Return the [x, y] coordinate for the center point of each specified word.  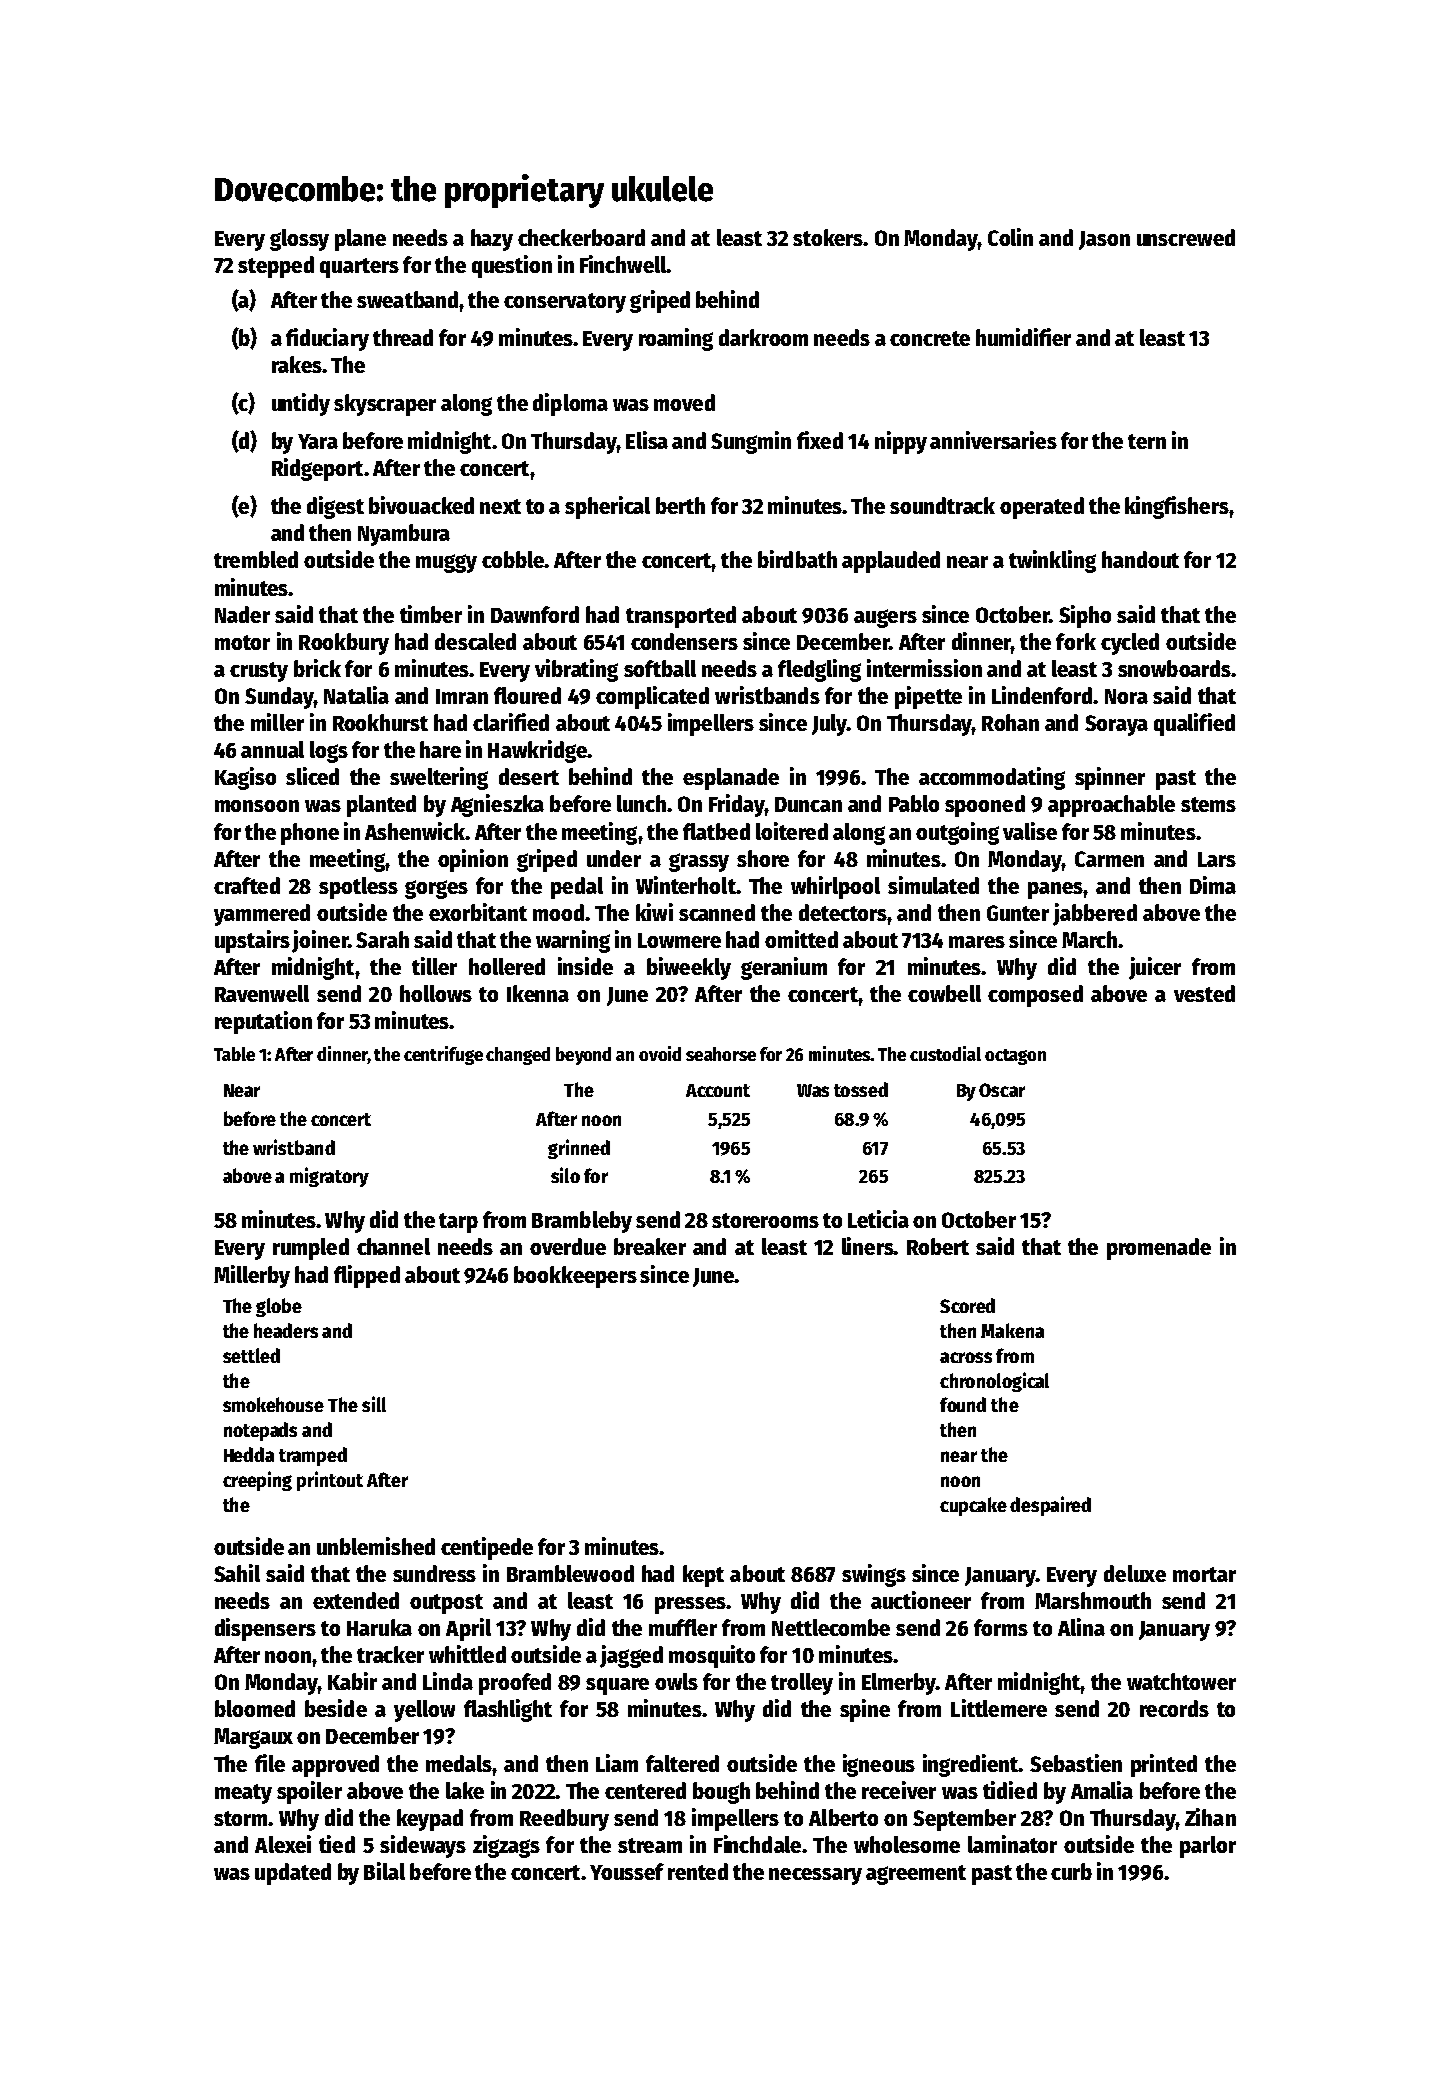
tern [1147, 441]
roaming [676, 339]
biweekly [689, 968]
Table [234, 1054]
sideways [423, 1846]
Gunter [1018, 913]
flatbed [716, 831]
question [512, 266]
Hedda [249, 1454]
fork [1076, 641]
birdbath [797, 559]
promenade [1159, 1249]
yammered [262, 915]
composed [1035, 996]
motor [242, 642]
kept [703, 1576]
